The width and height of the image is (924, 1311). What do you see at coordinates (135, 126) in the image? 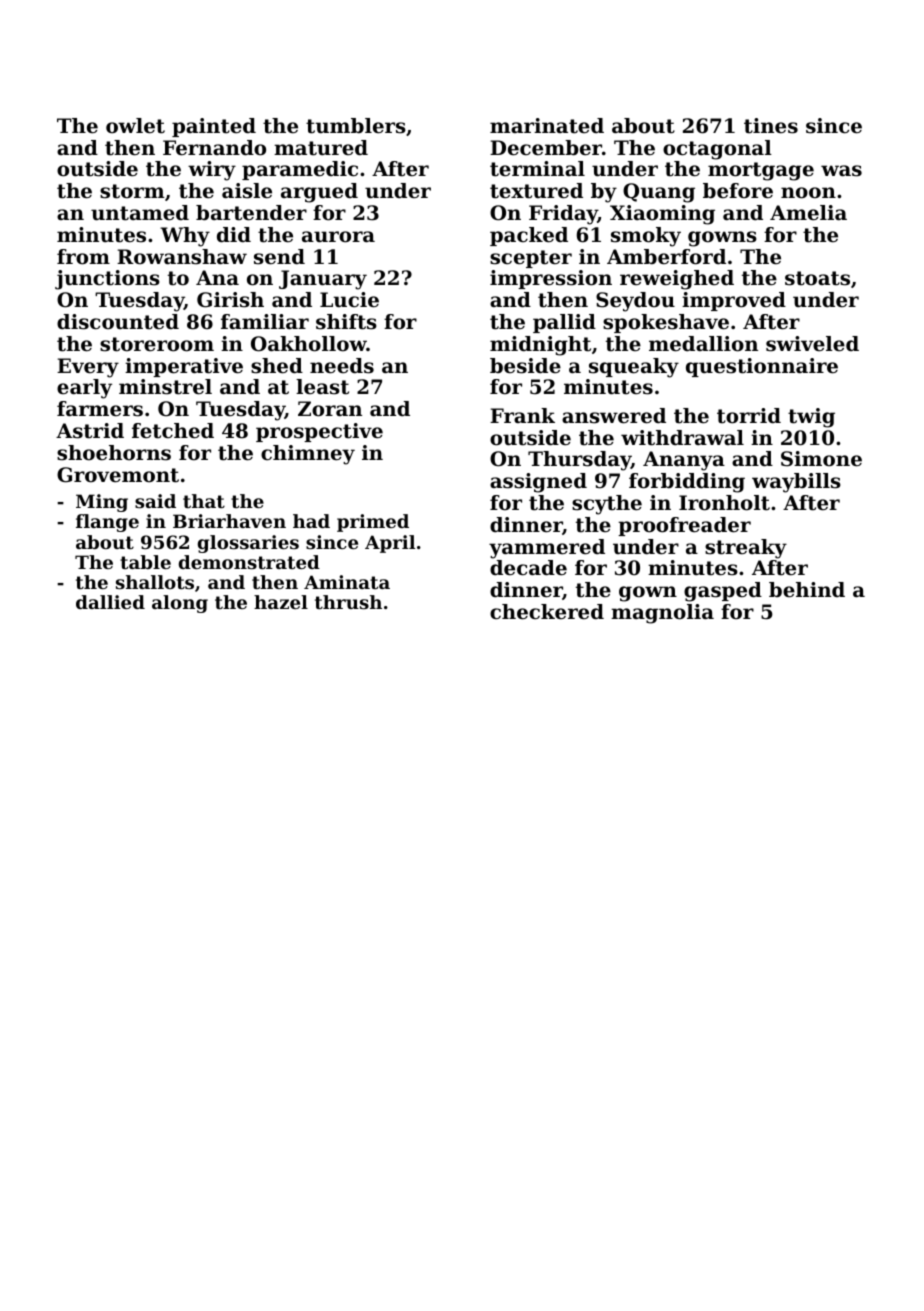
I see `owlet` at bounding box center [135, 126].
